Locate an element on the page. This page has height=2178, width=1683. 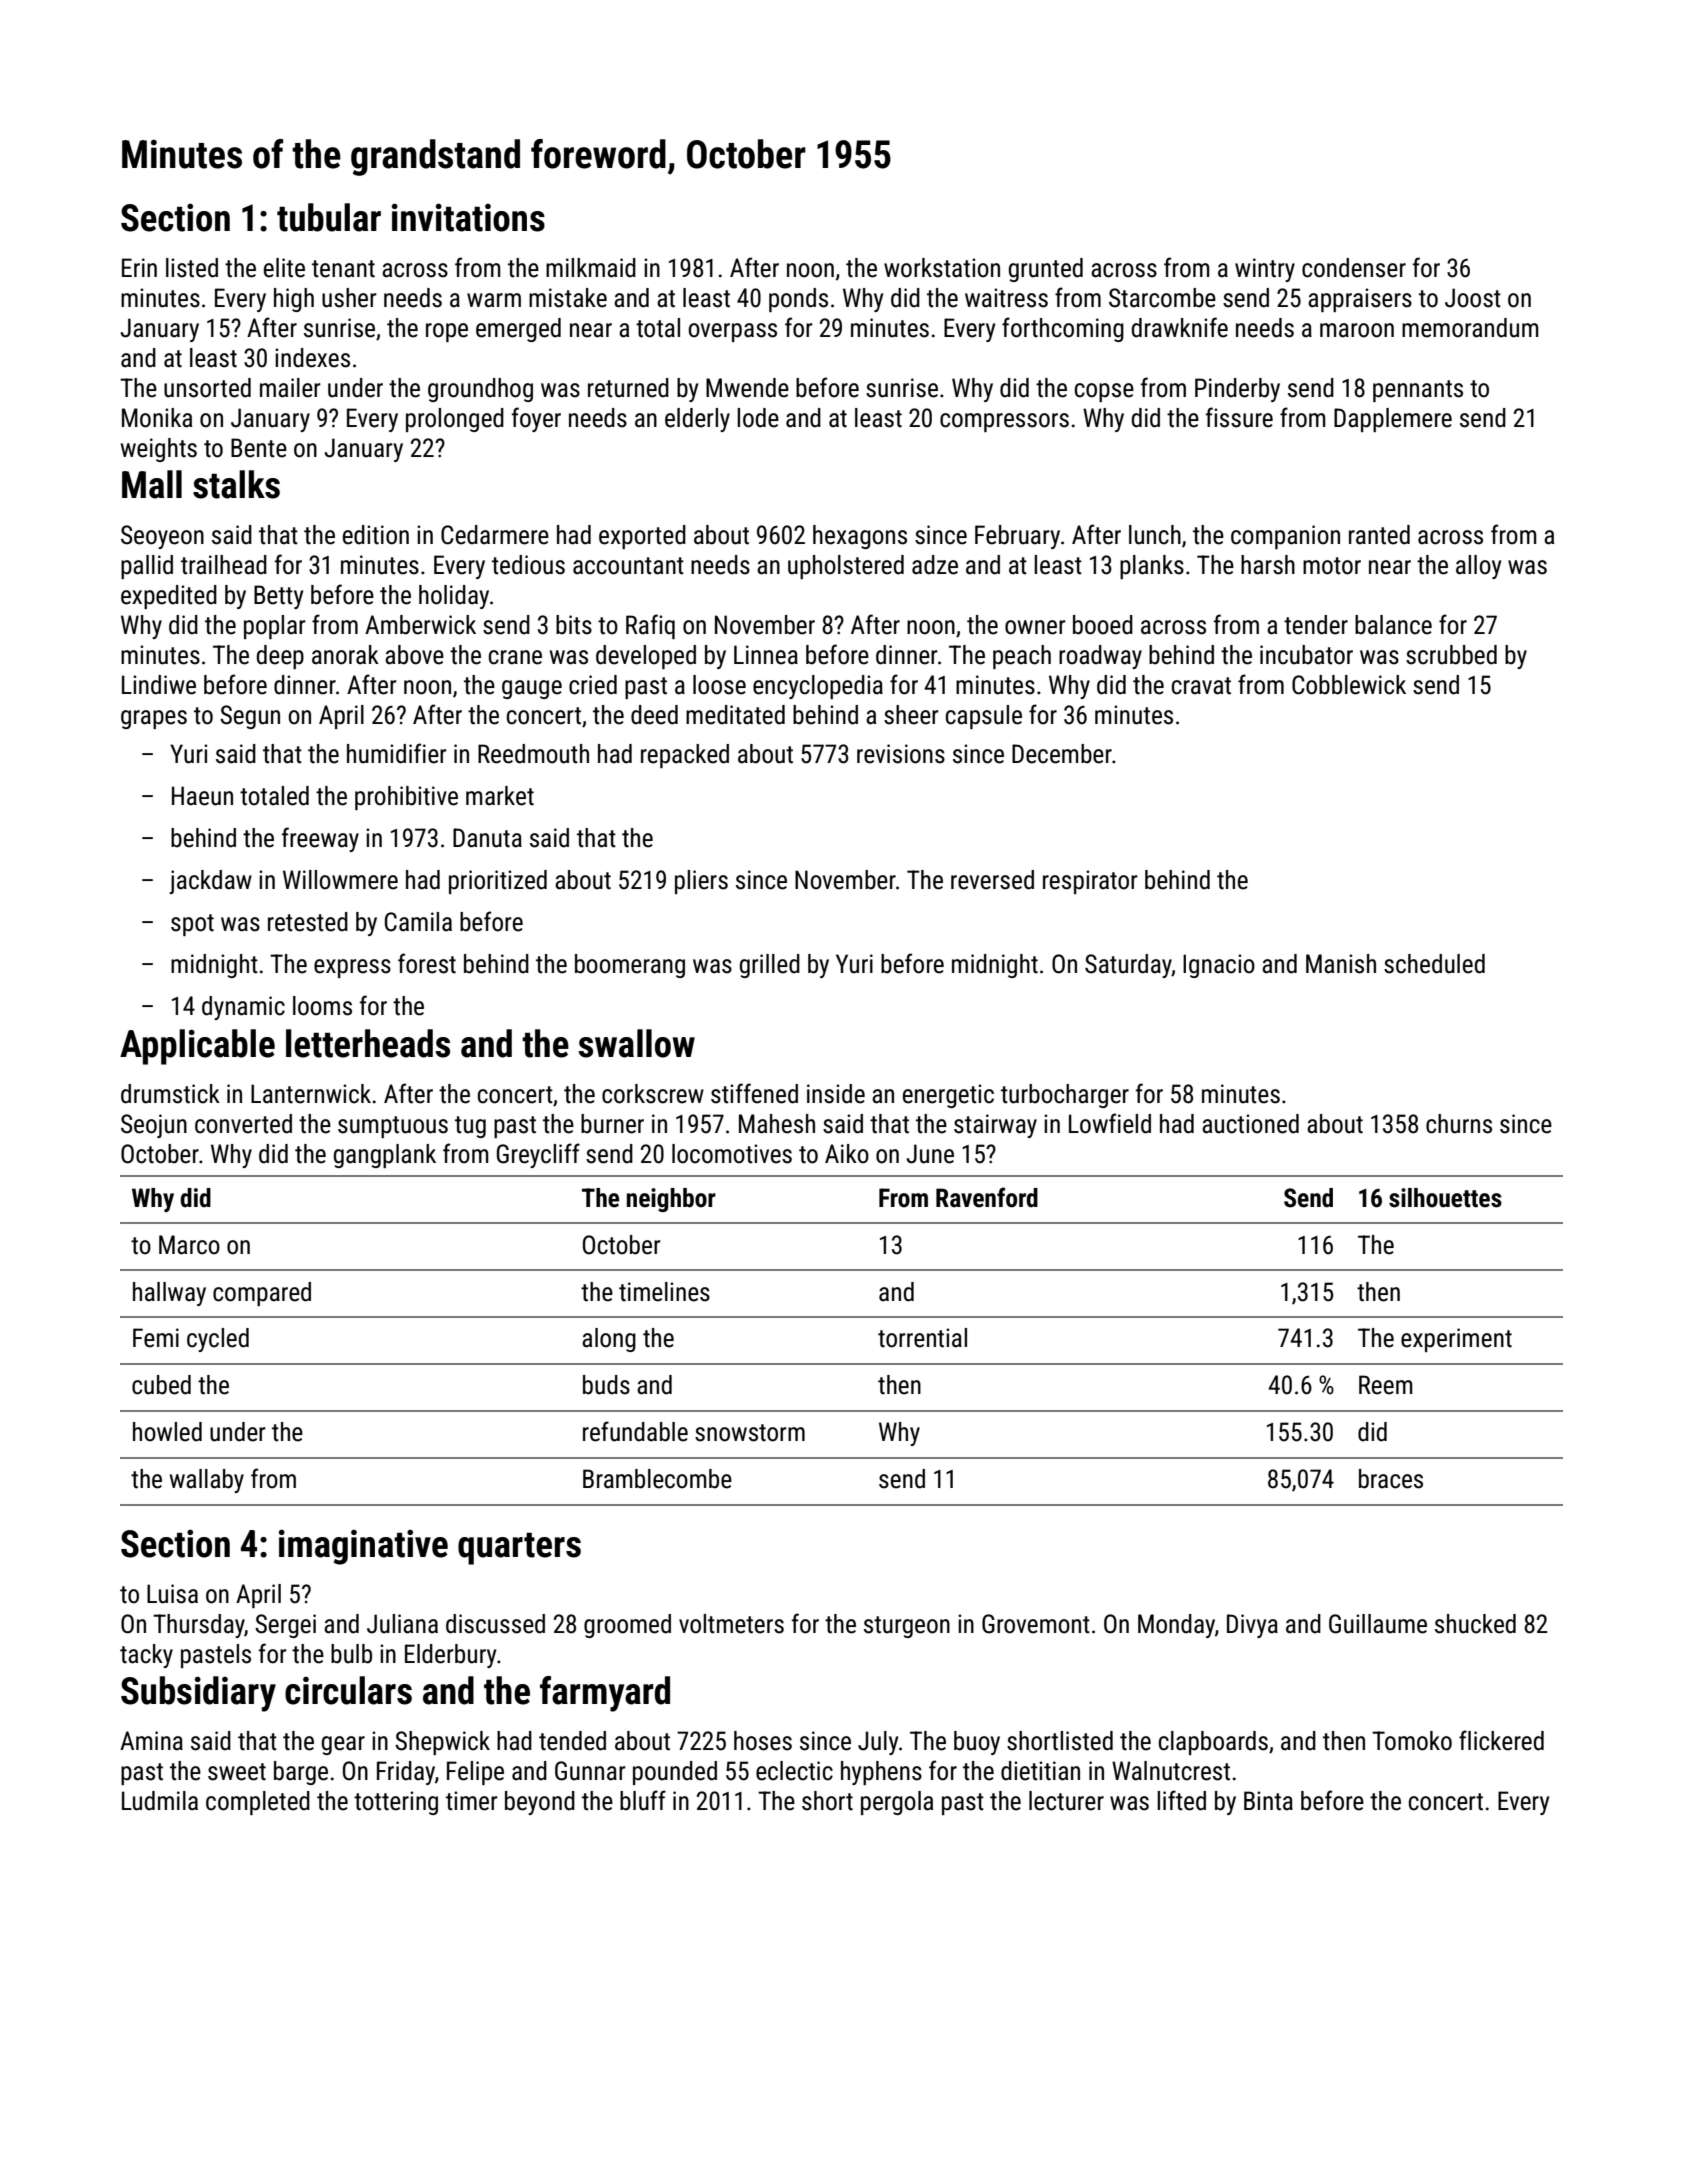
condenser is located at coordinates (1354, 268).
